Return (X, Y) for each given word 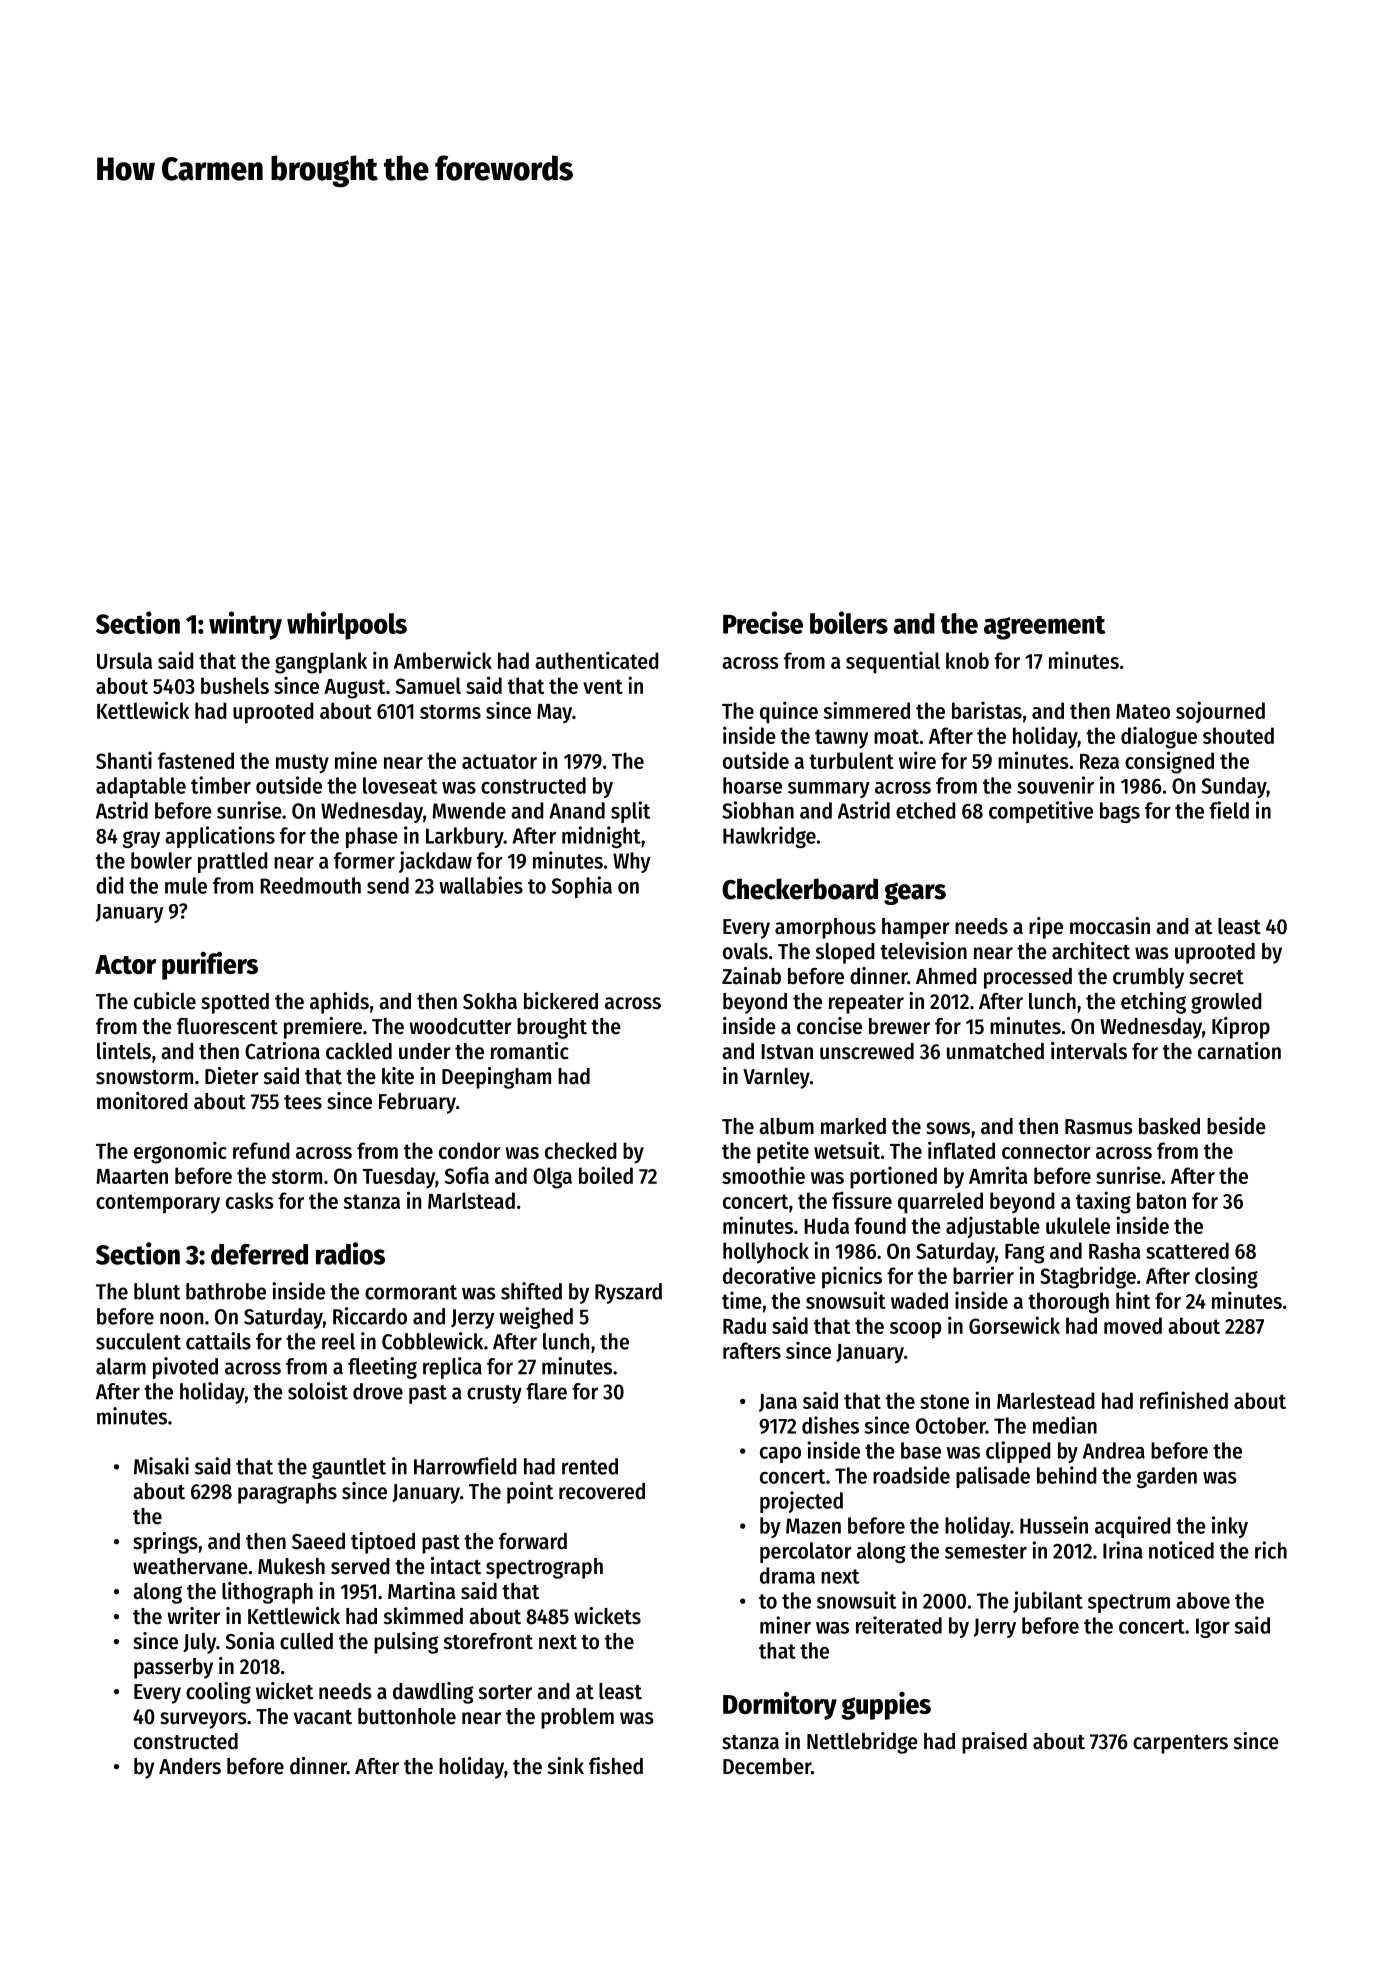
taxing (1103, 1202)
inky (1230, 1527)
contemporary (158, 1204)
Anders (190, 1766)
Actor (125, 964)
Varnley (776, 1078)
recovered (602, 1491)
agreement (1045, 628)
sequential (893, 662)
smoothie (763, 1175)
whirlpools (347, 625)
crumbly (1148, 978)
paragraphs (287, 1493)
